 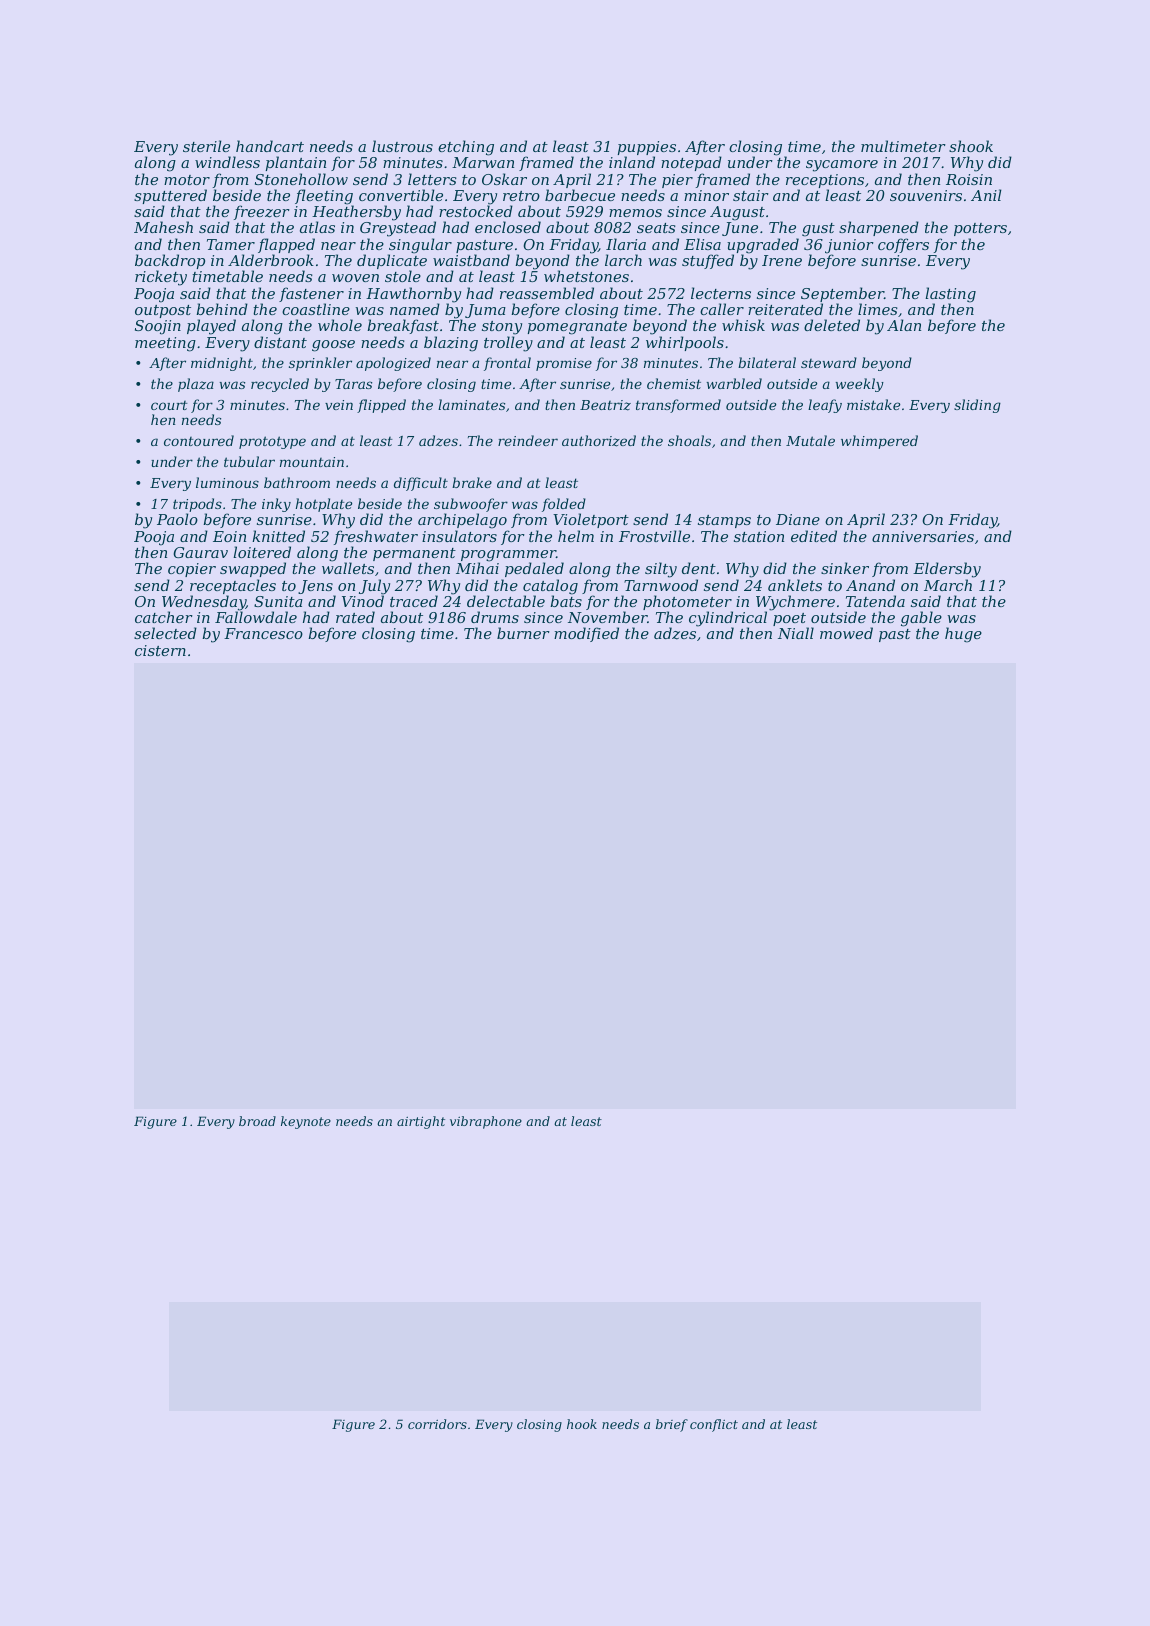 I want to click on corridors, so click(x=437, y=1424).
